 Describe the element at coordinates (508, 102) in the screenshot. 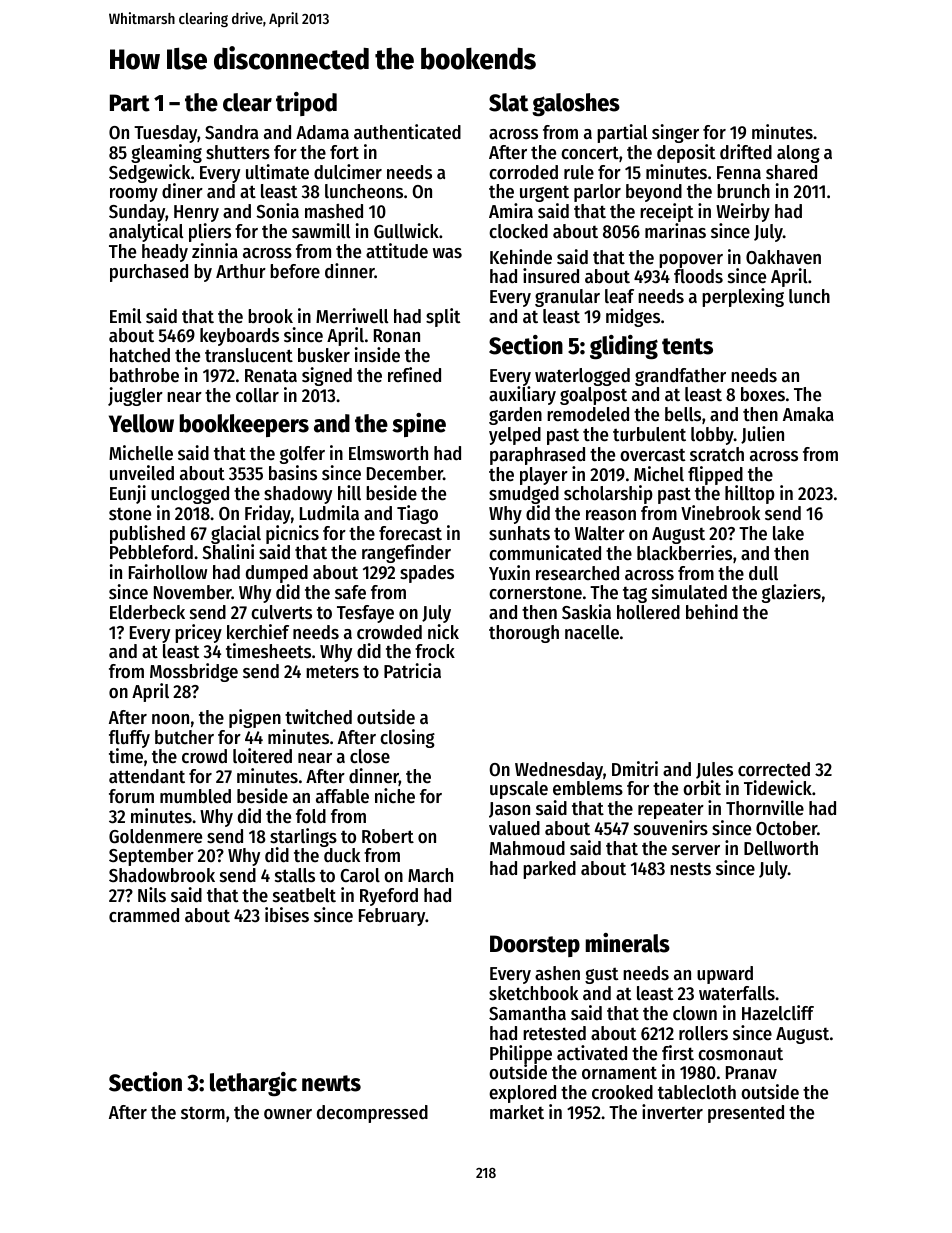

I see `Slat` at that location.
